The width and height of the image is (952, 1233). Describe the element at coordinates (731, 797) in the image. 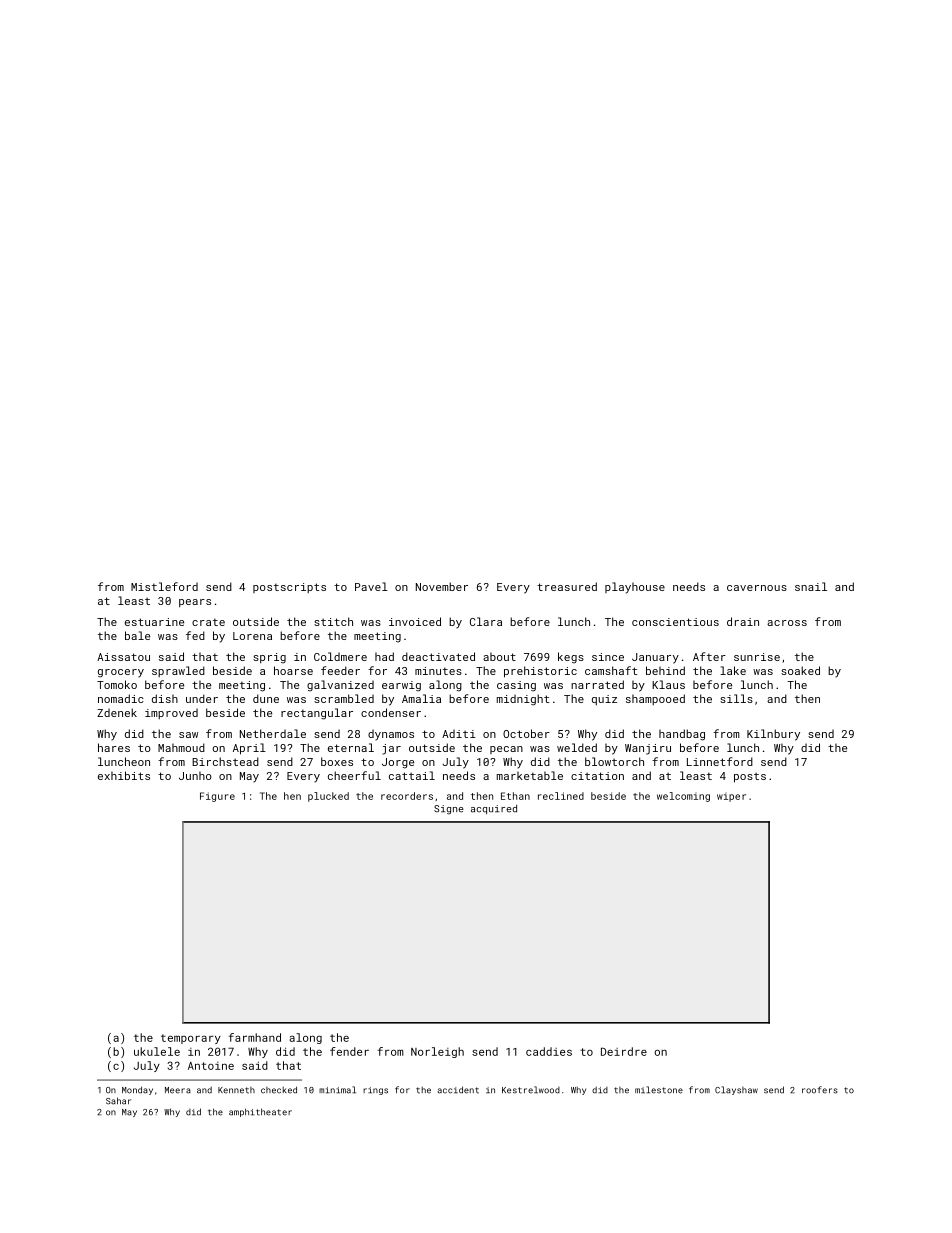

I see `wiper` at that location.
